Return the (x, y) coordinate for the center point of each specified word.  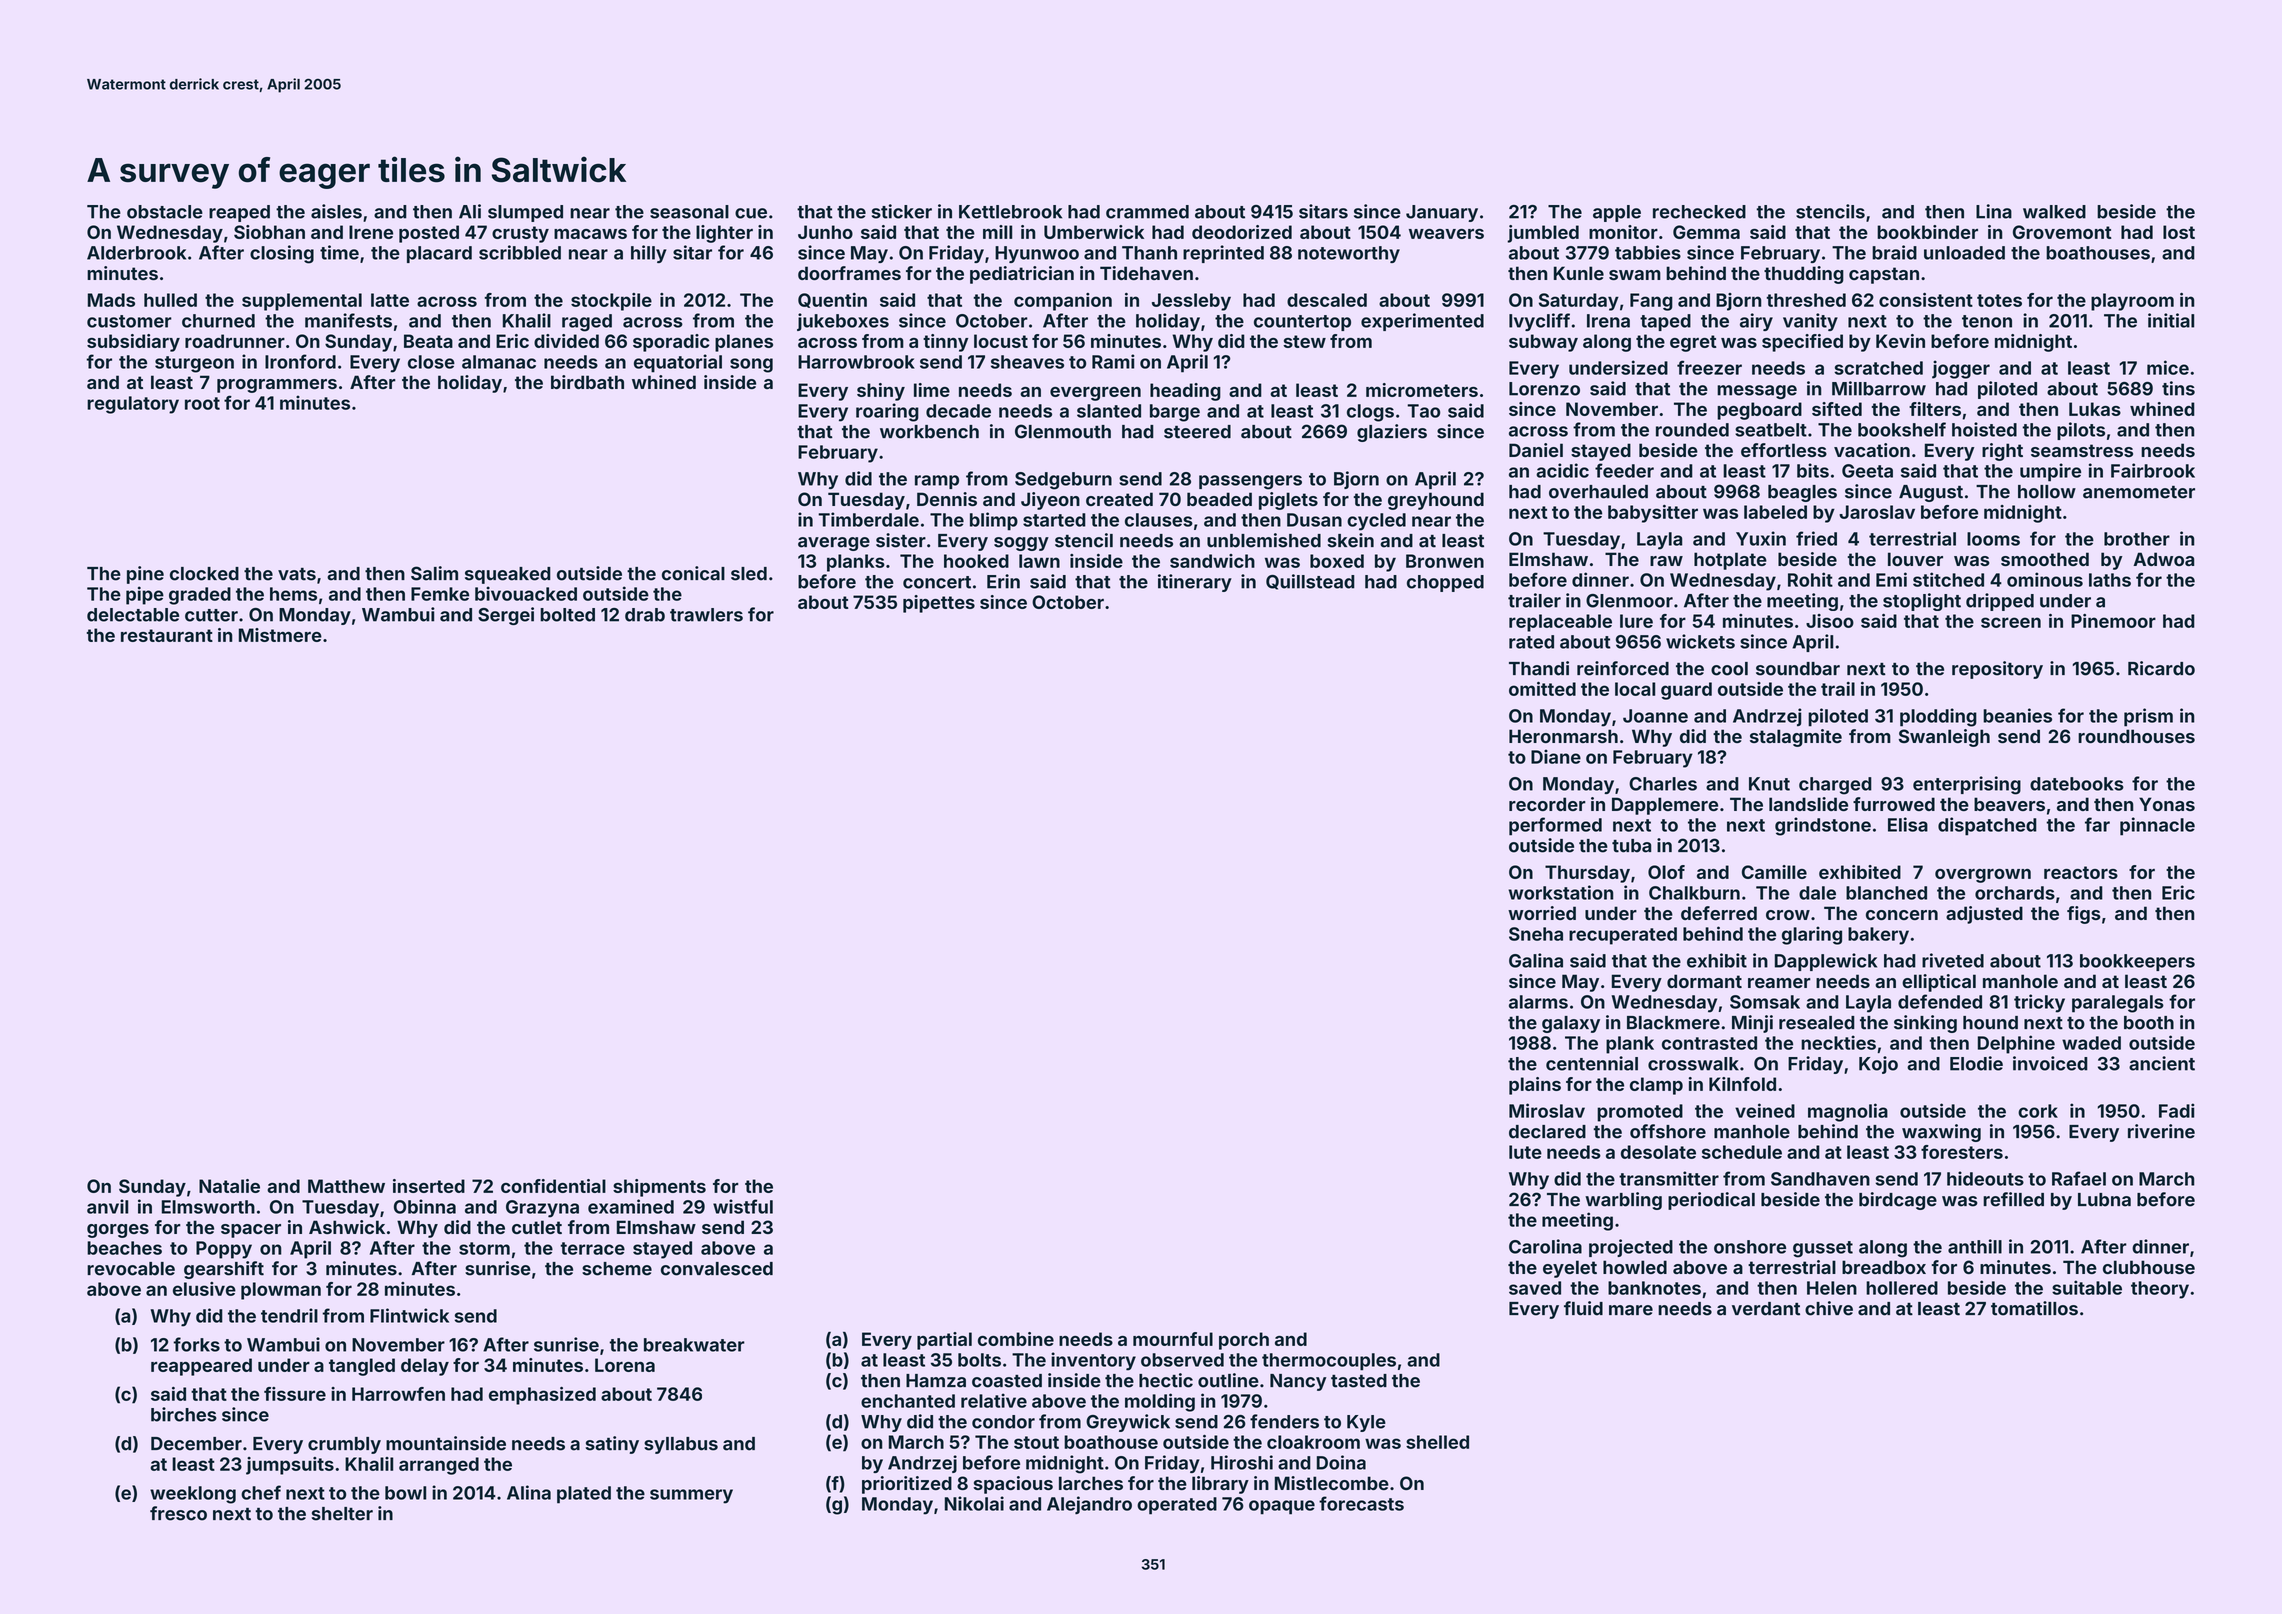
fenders (1284, 1421)
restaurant (167, 635)
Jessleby (1191, 302)
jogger (1961, 369)
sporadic (671, 343)
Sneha (1536, 934)
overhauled (1598, 492)
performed (1555, 826)
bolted (567, 615)
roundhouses (2136, 736)
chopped (1445, 583)
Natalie (229, 1186)
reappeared (201, 1367)
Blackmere (1673, 1023)
